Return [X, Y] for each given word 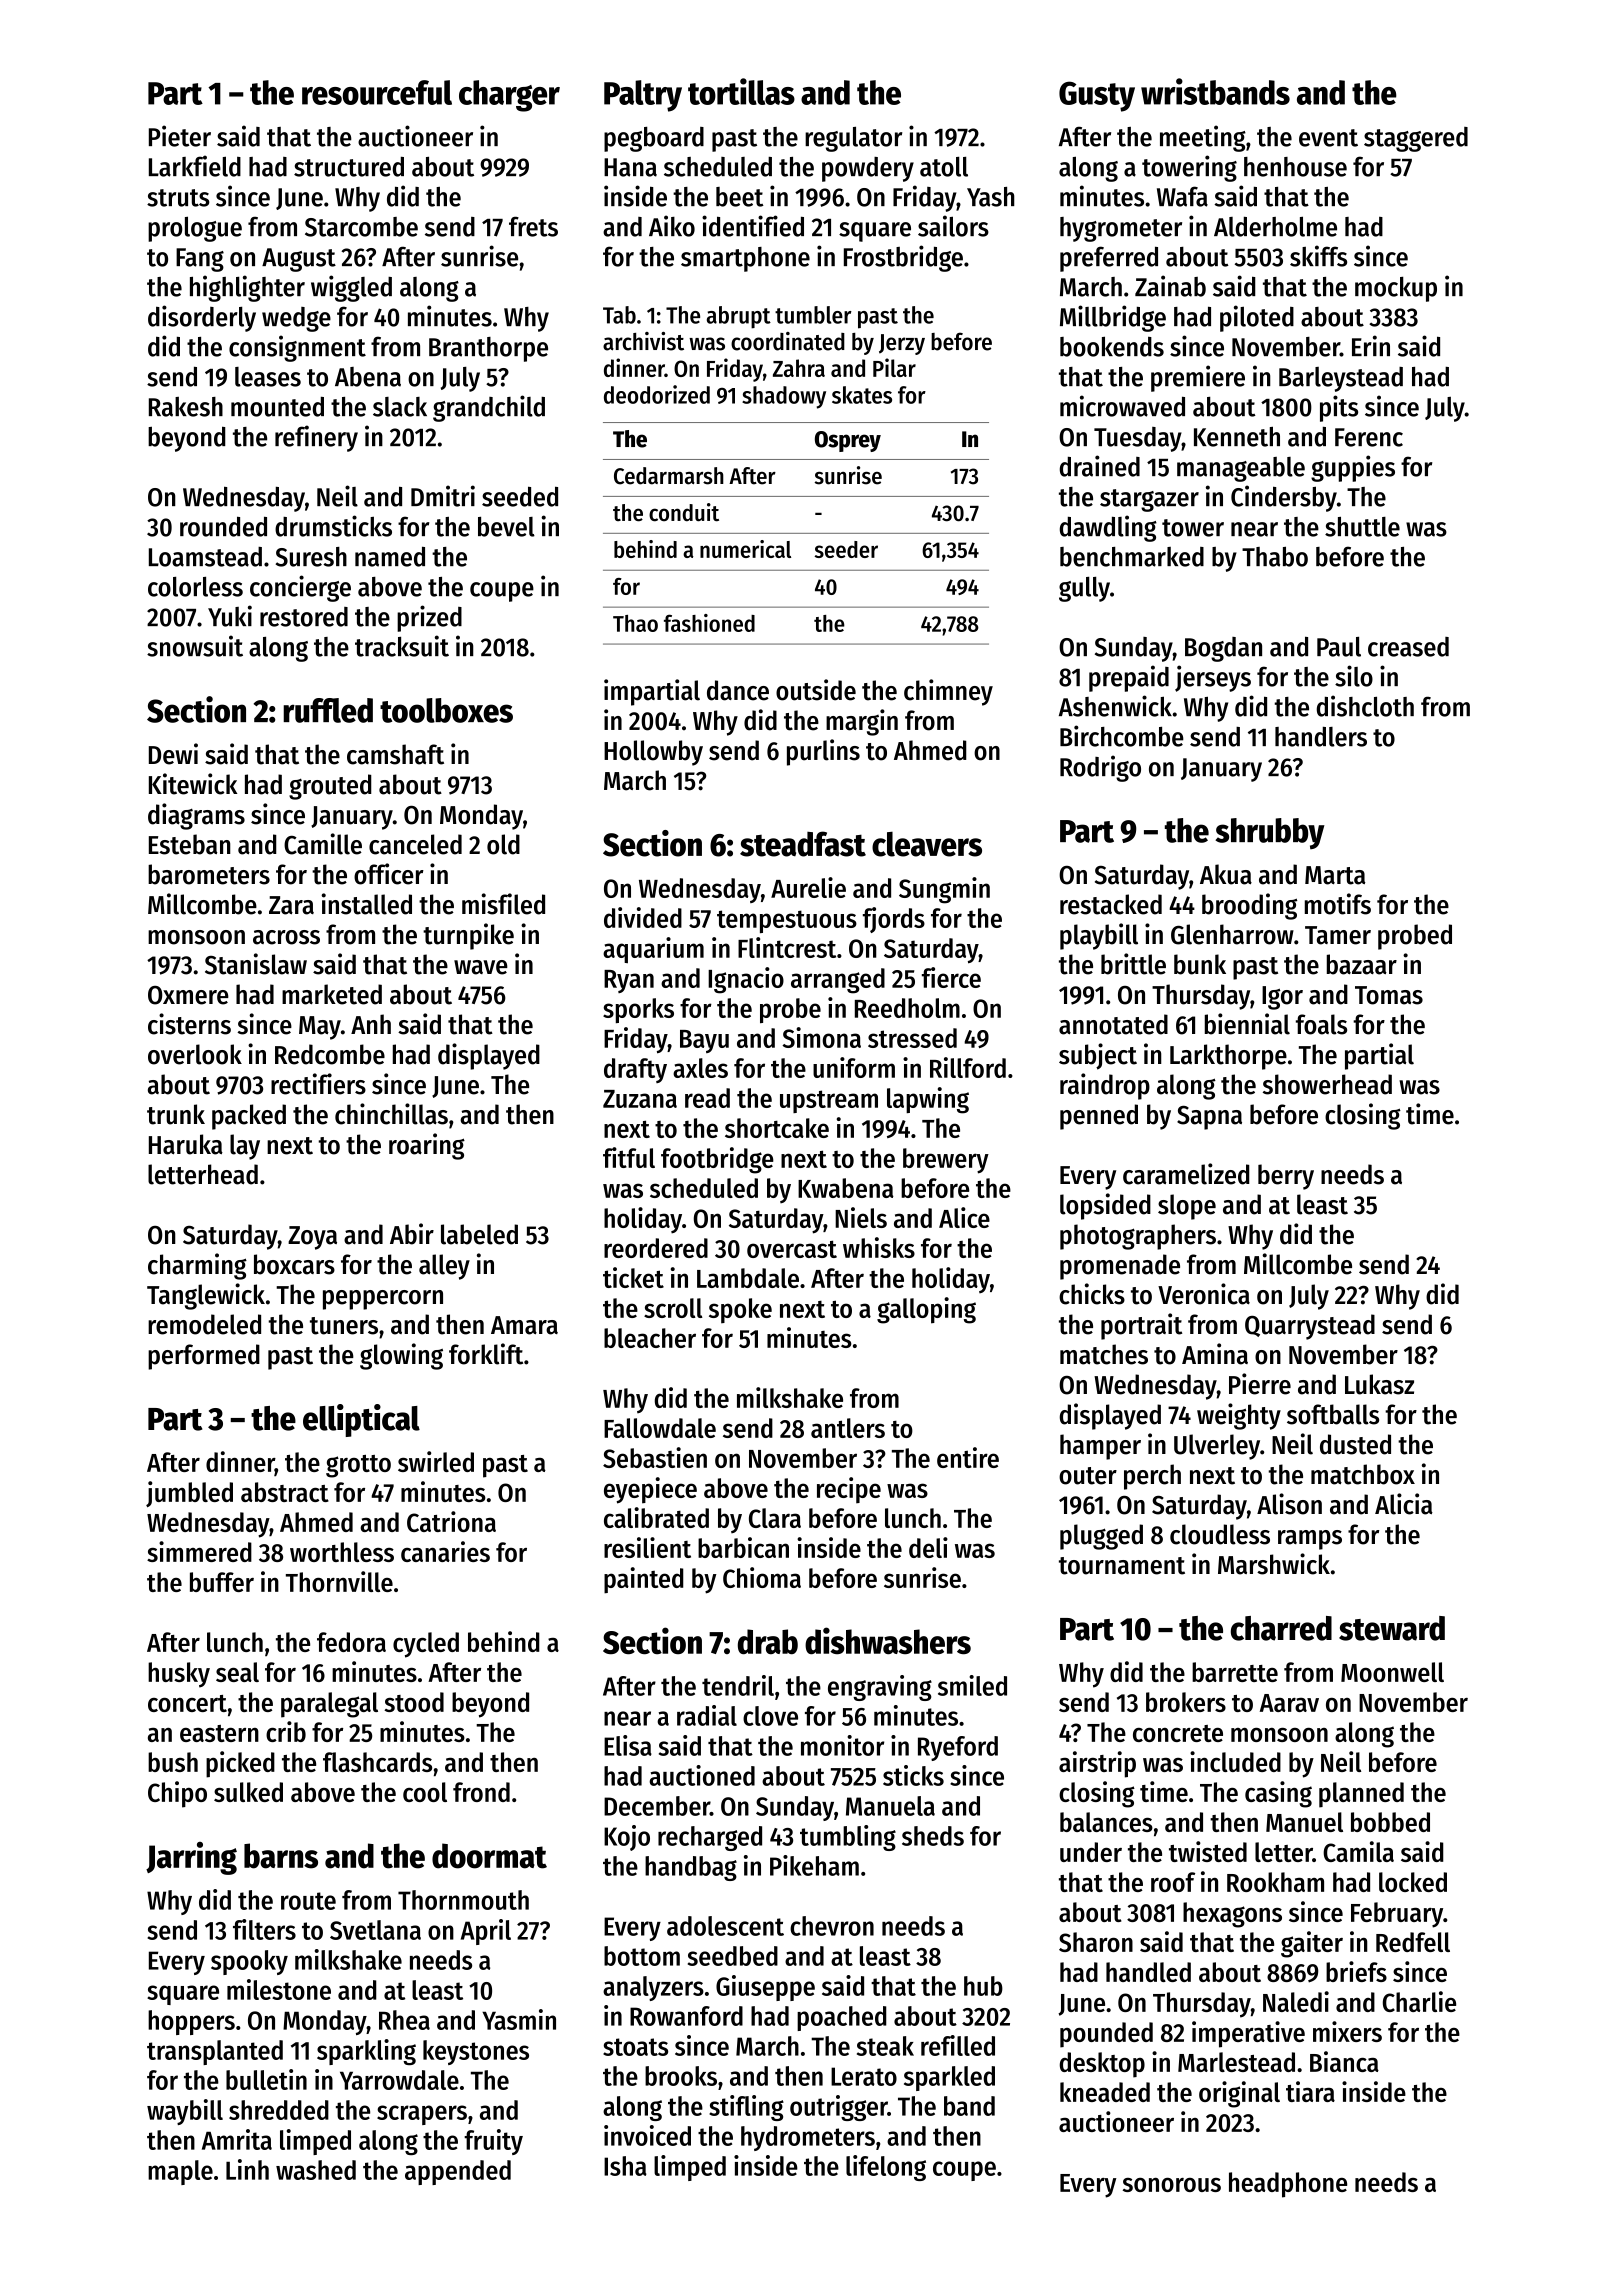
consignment [297, 348]
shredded [279, 2110]
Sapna [1209, 1118]
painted [643, 1580]
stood [414, 1702]
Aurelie [808, 887]
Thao [635, 623]
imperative [1248, 2034]
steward [1392, 1628]
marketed [332, 994]
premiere [1198, 378]
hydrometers [808, 2138]
